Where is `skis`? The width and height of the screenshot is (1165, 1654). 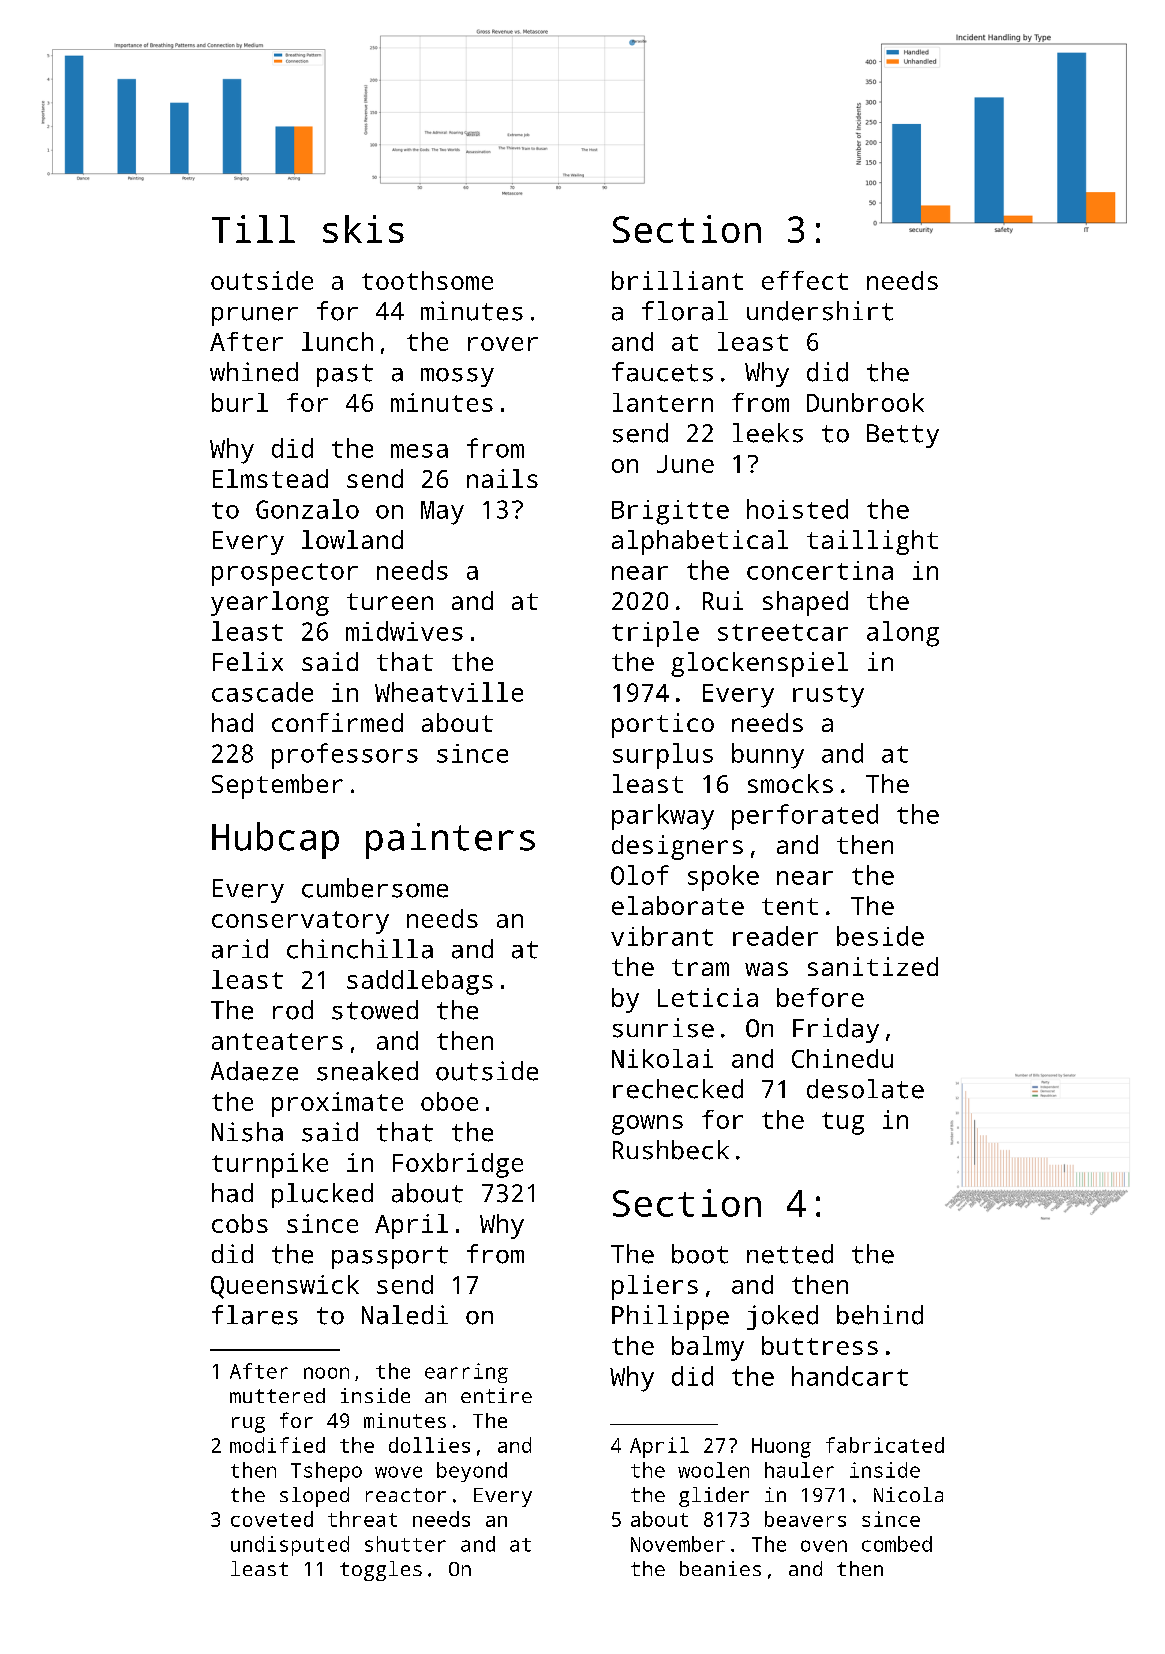 skis is located at coordinates (363, 229).
